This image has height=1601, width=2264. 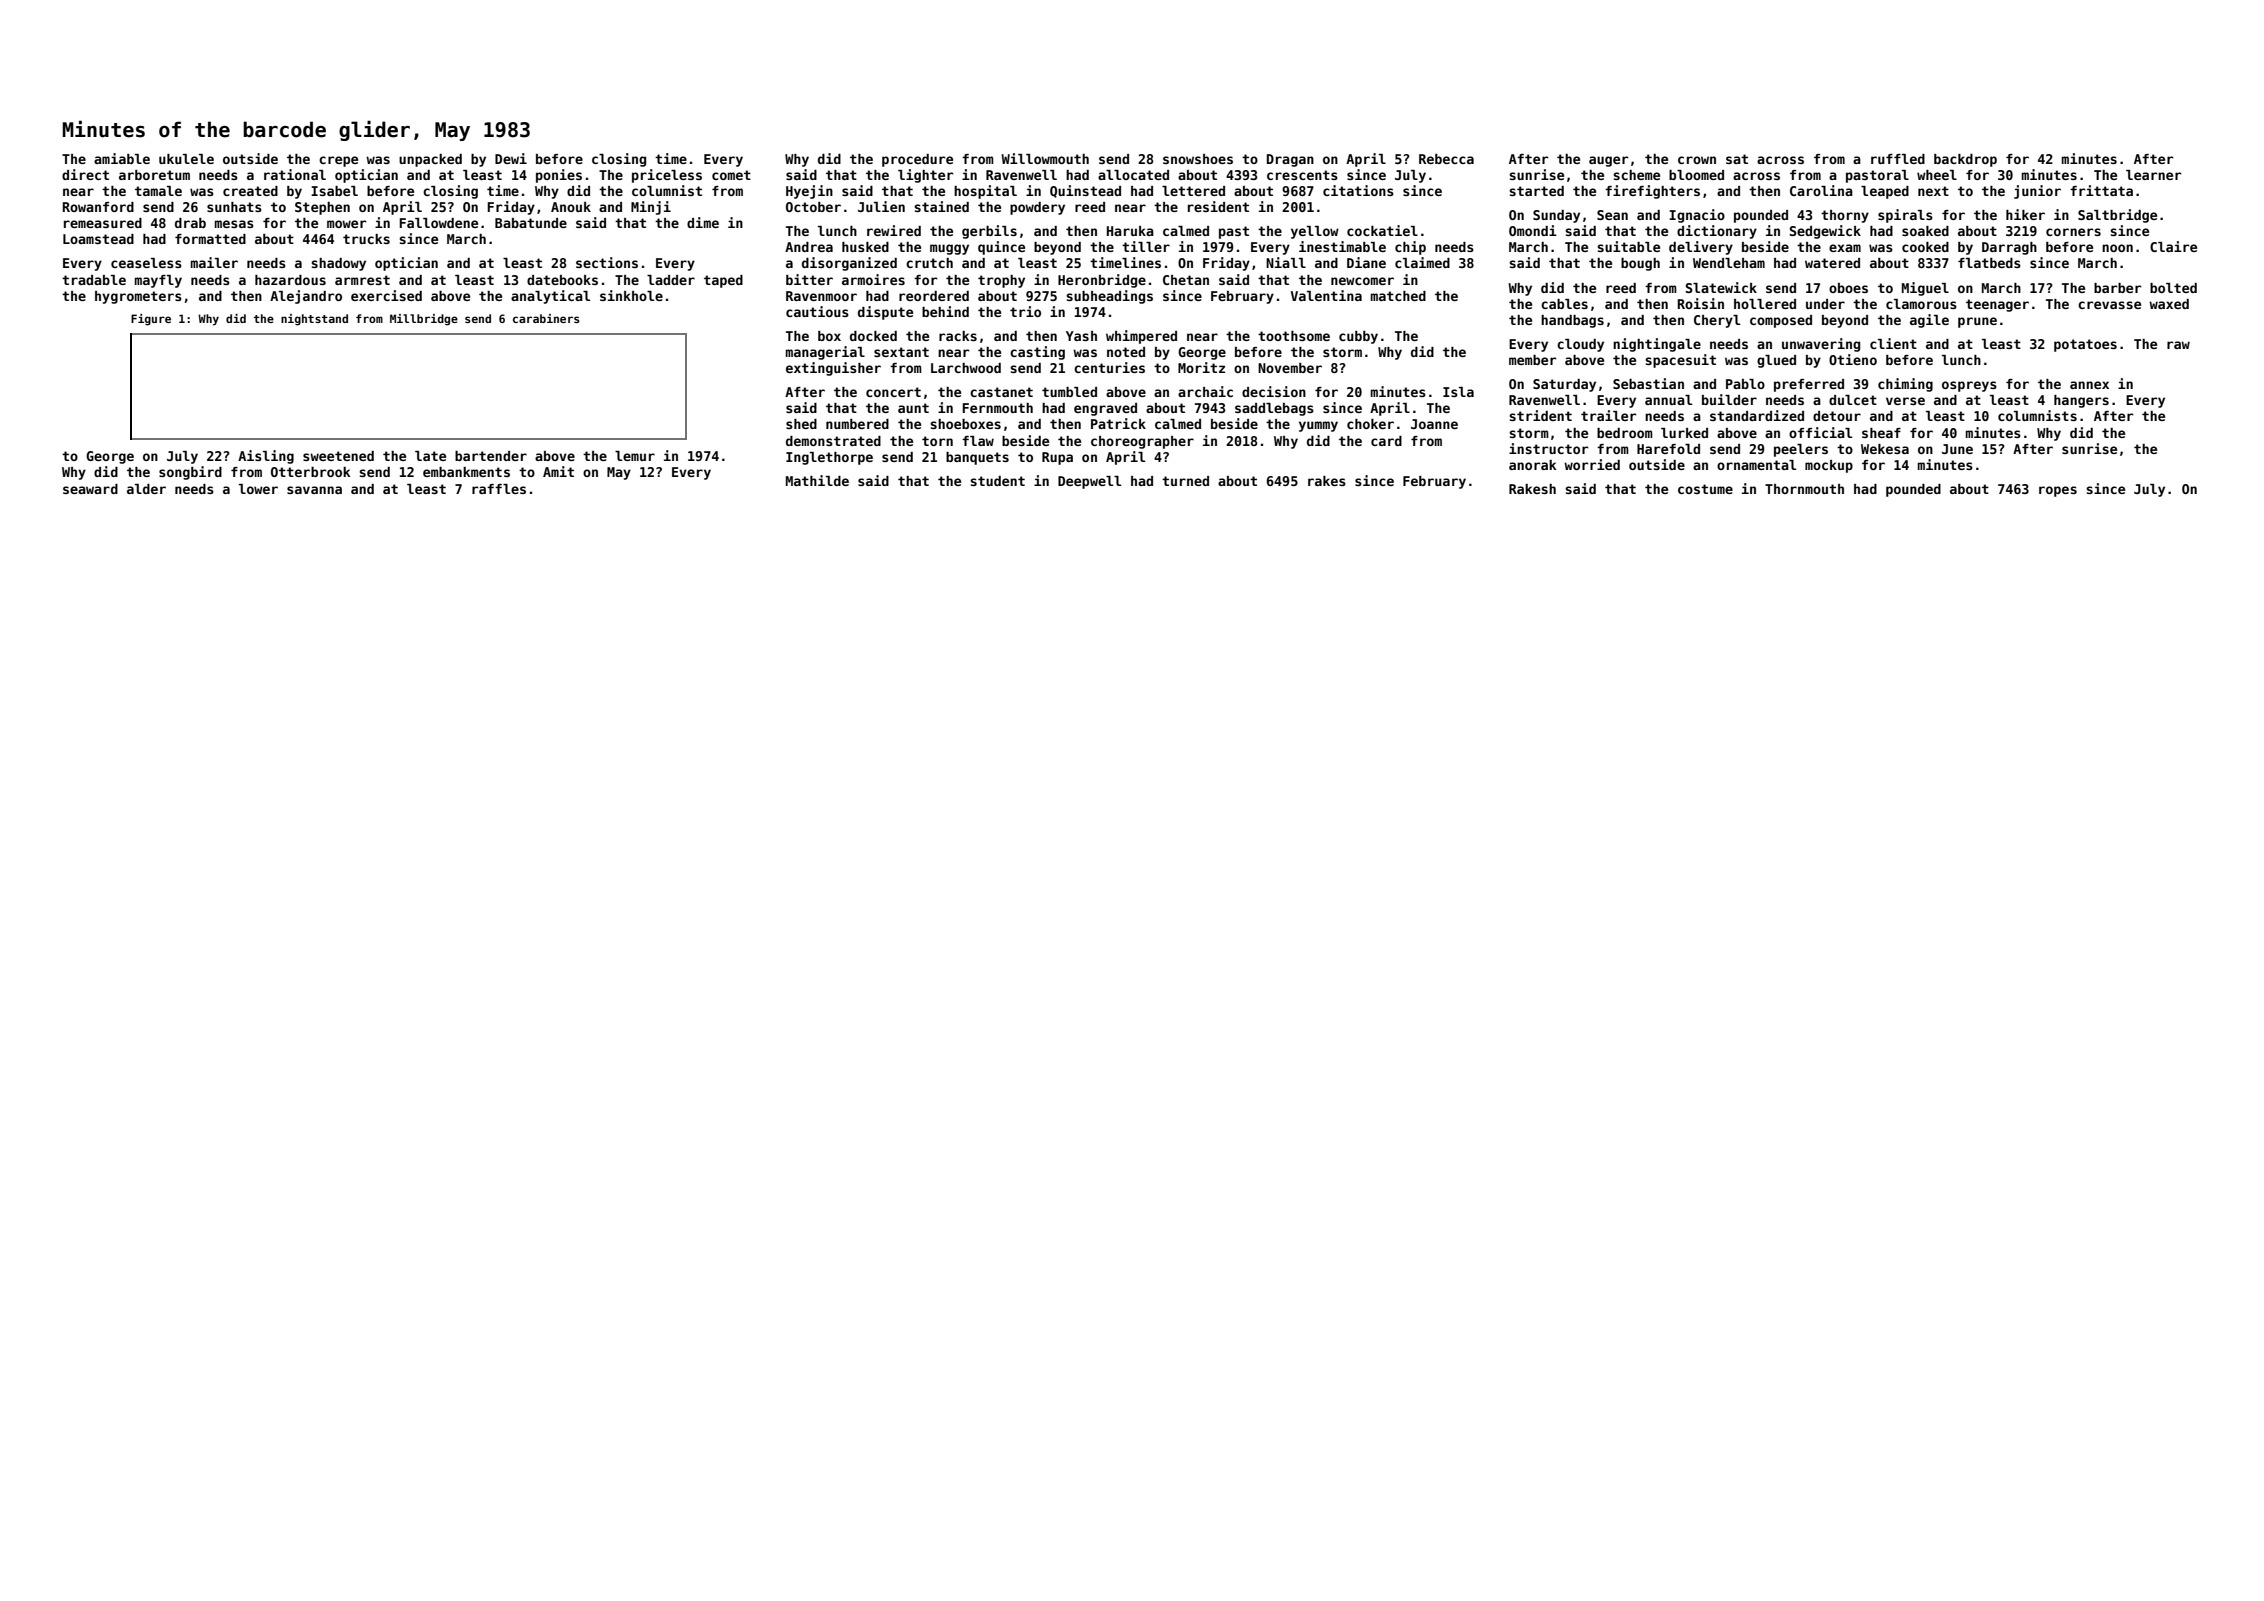 What do you see at coordinates (258, 489) in the image?
I see `lower` at bounding box center [258, 489].
